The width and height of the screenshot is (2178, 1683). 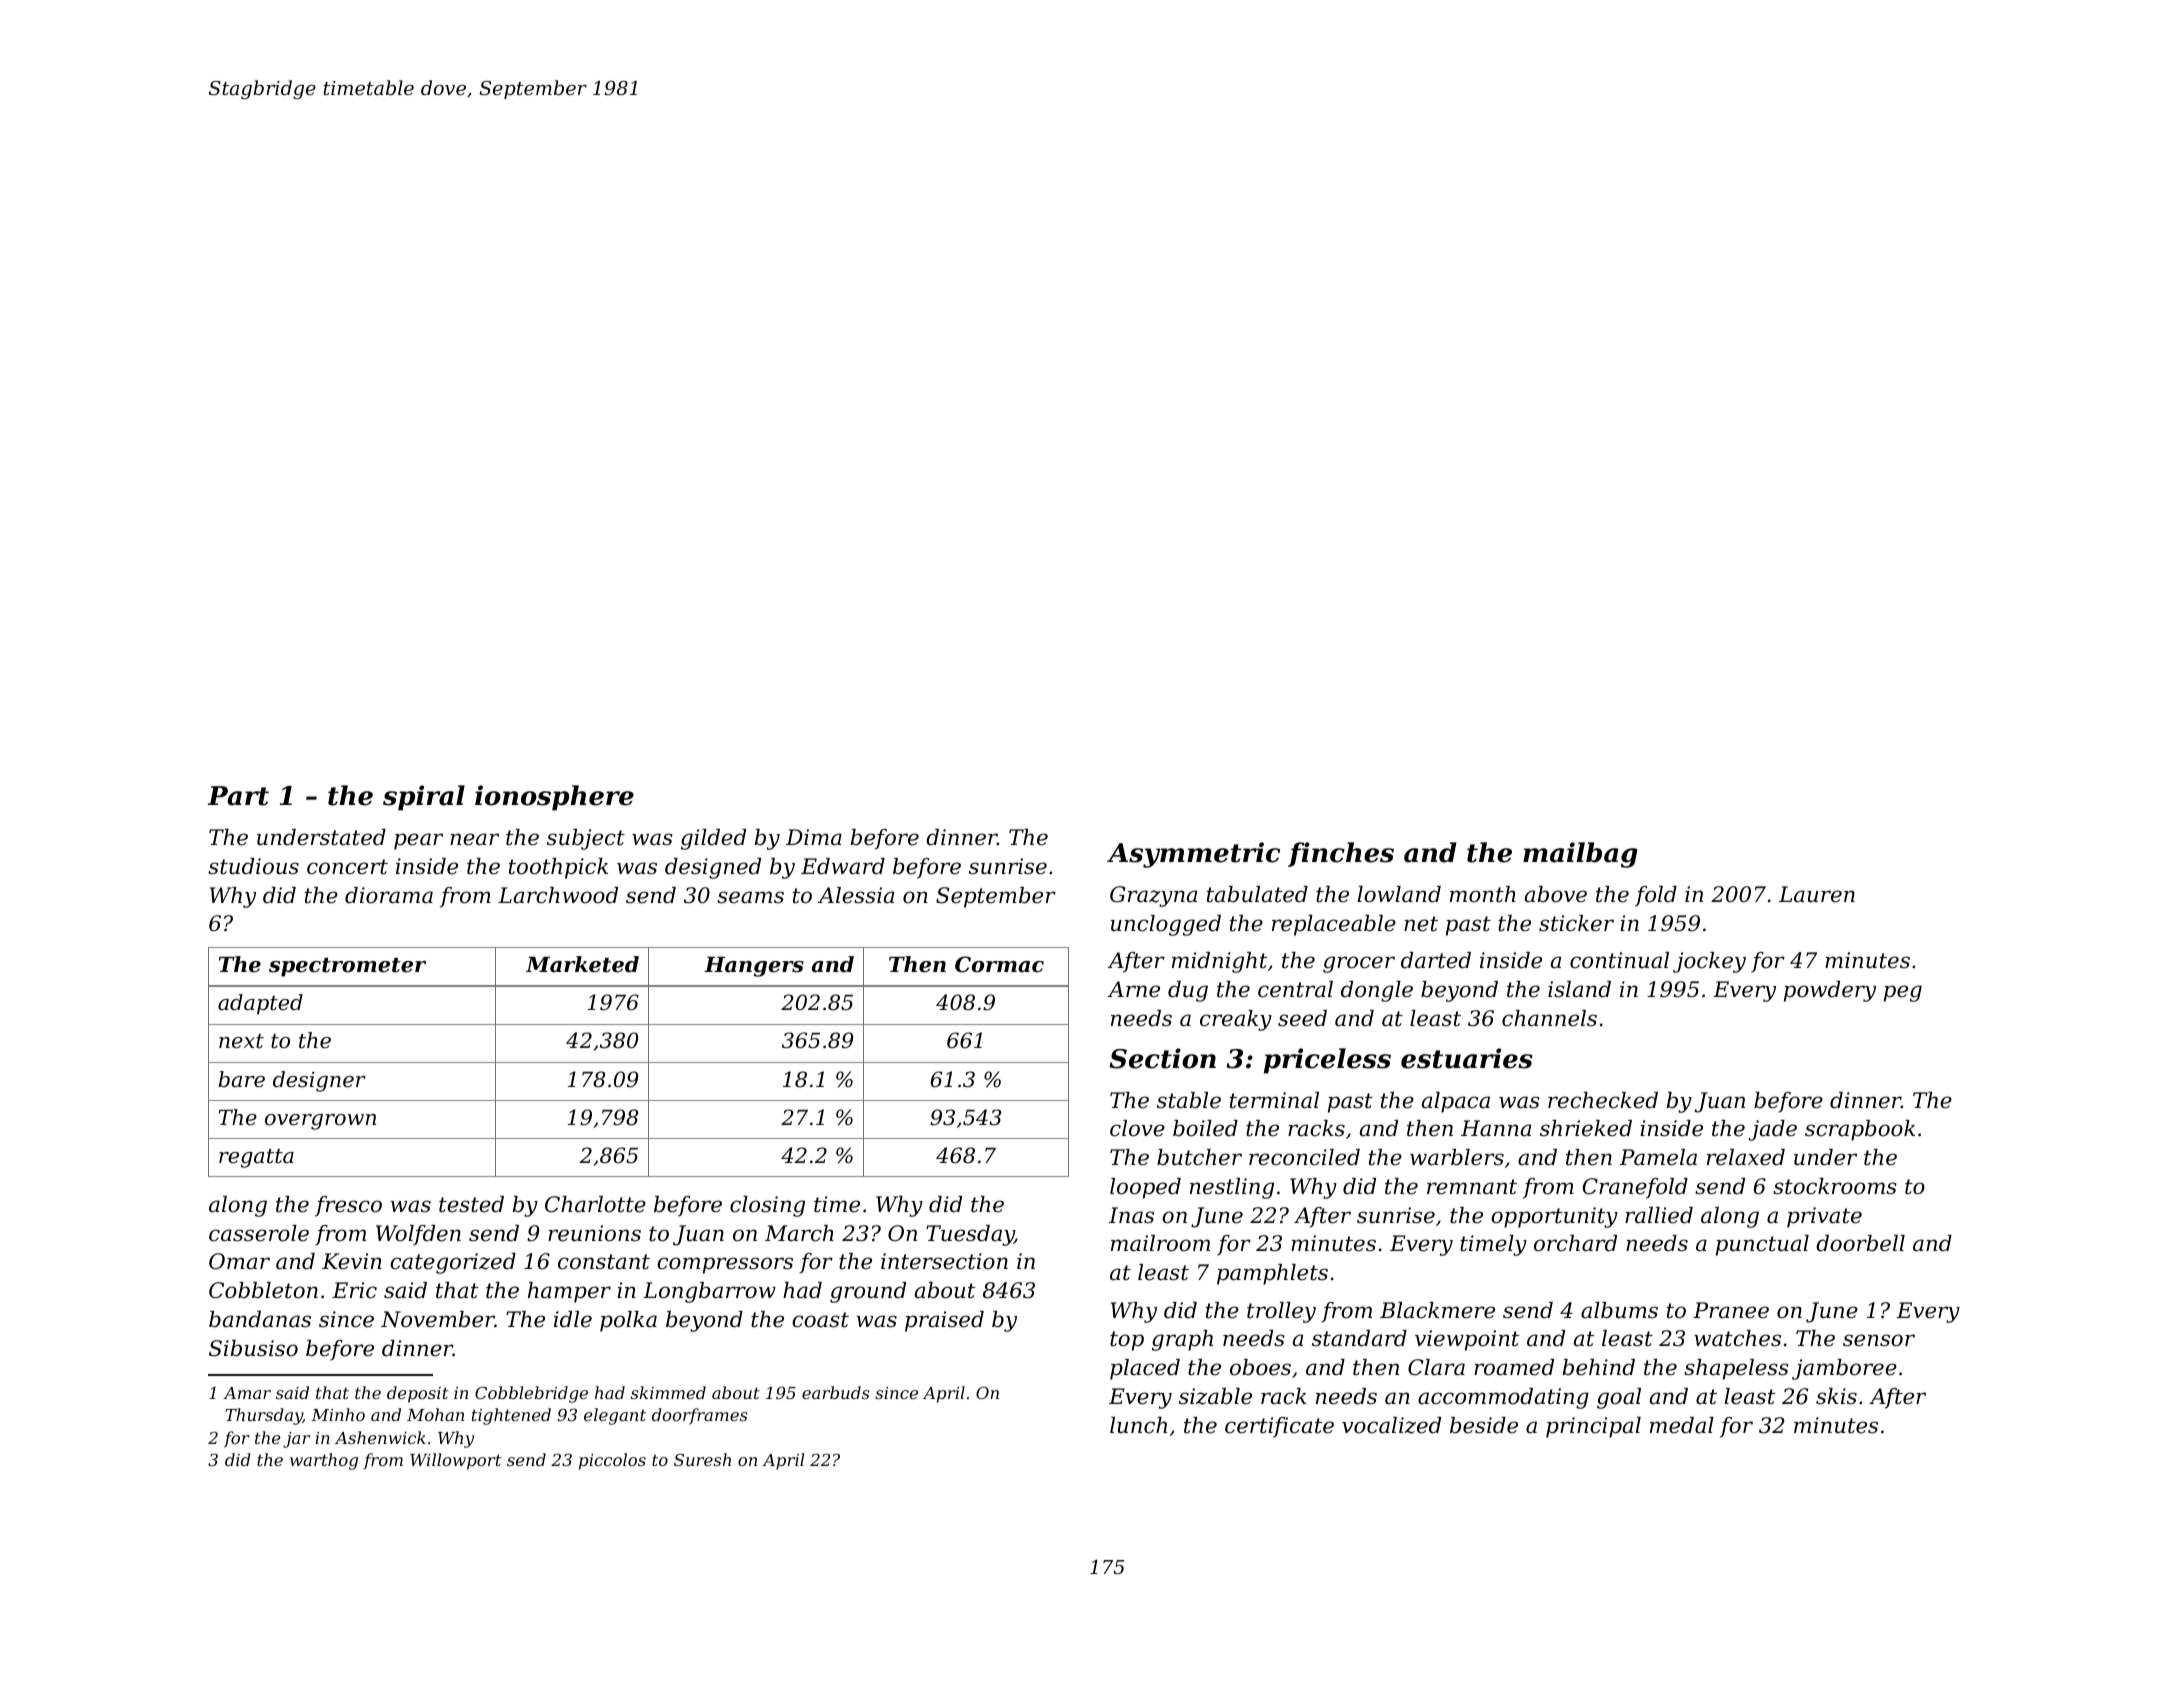 I want to click on overgrown, so click(x=320, y=1122).
